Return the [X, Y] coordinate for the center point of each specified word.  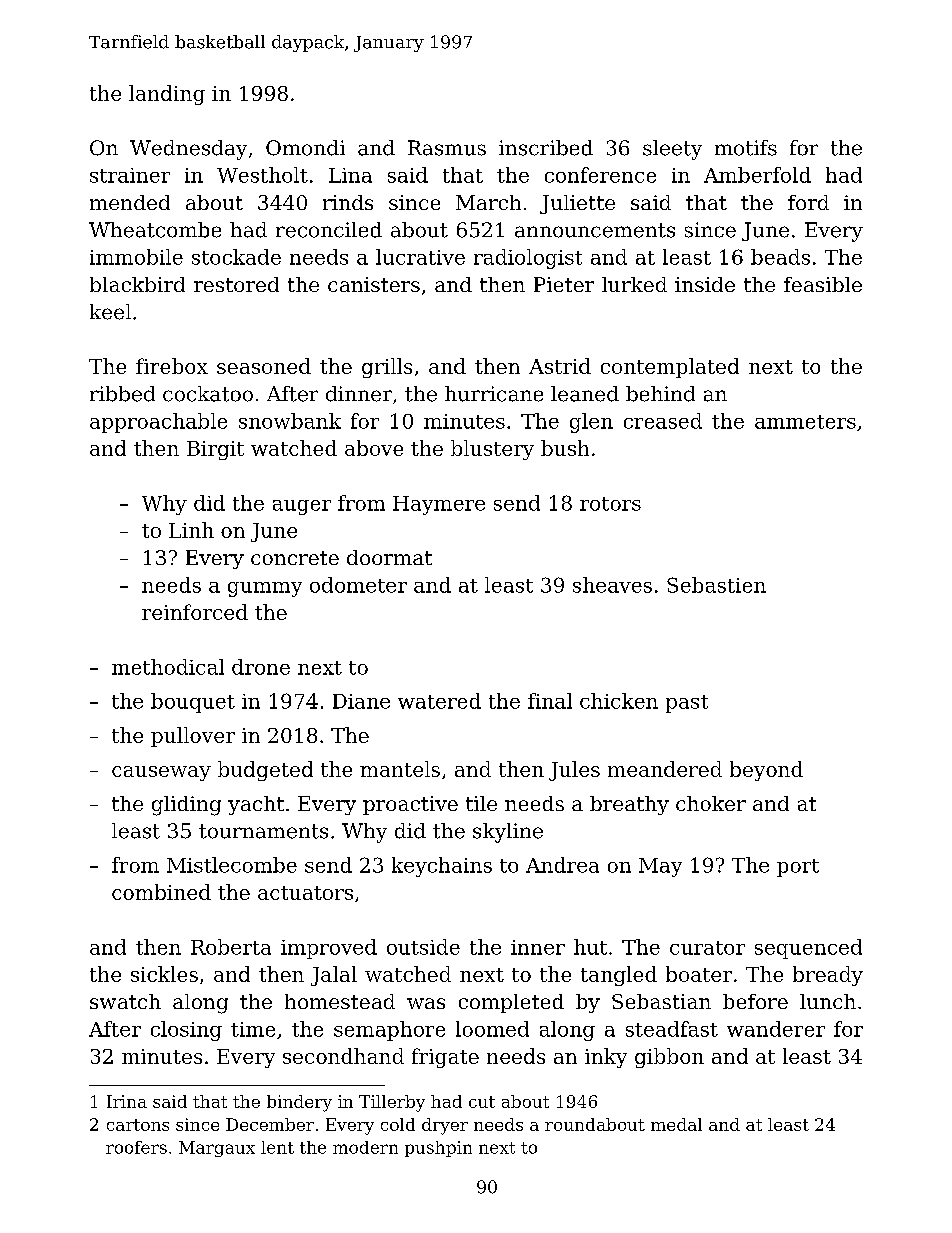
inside [705, 284]
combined [161, 892]
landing [167, 95]
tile [481, 803]
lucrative [420, 257]
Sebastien [716, 585]
